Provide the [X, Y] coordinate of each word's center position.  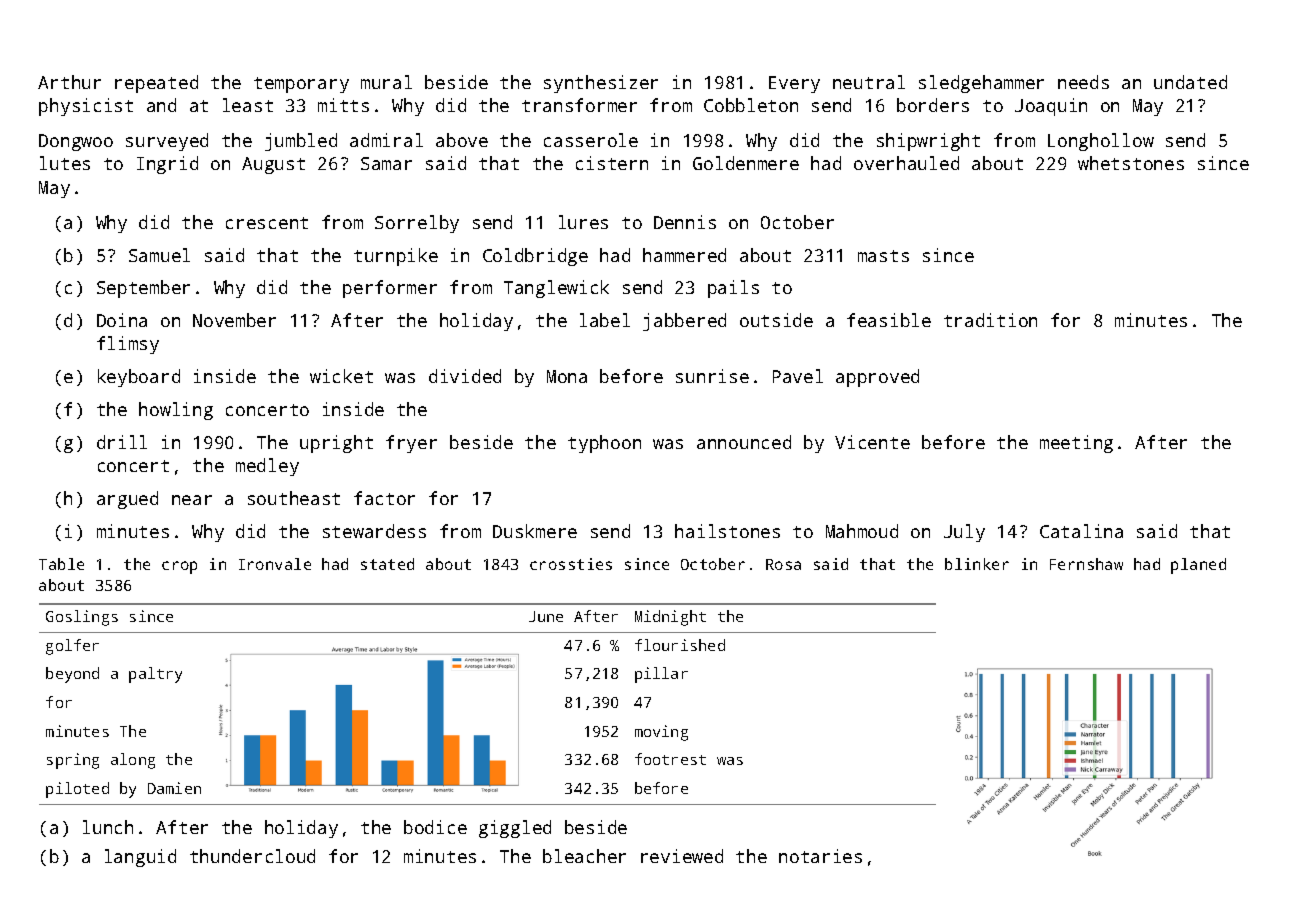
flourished [680, 645]
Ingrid [167, 165]
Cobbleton [751, 105]
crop [179, 567]
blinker [977, 564]
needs [1083, 82]
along [133, 761]
